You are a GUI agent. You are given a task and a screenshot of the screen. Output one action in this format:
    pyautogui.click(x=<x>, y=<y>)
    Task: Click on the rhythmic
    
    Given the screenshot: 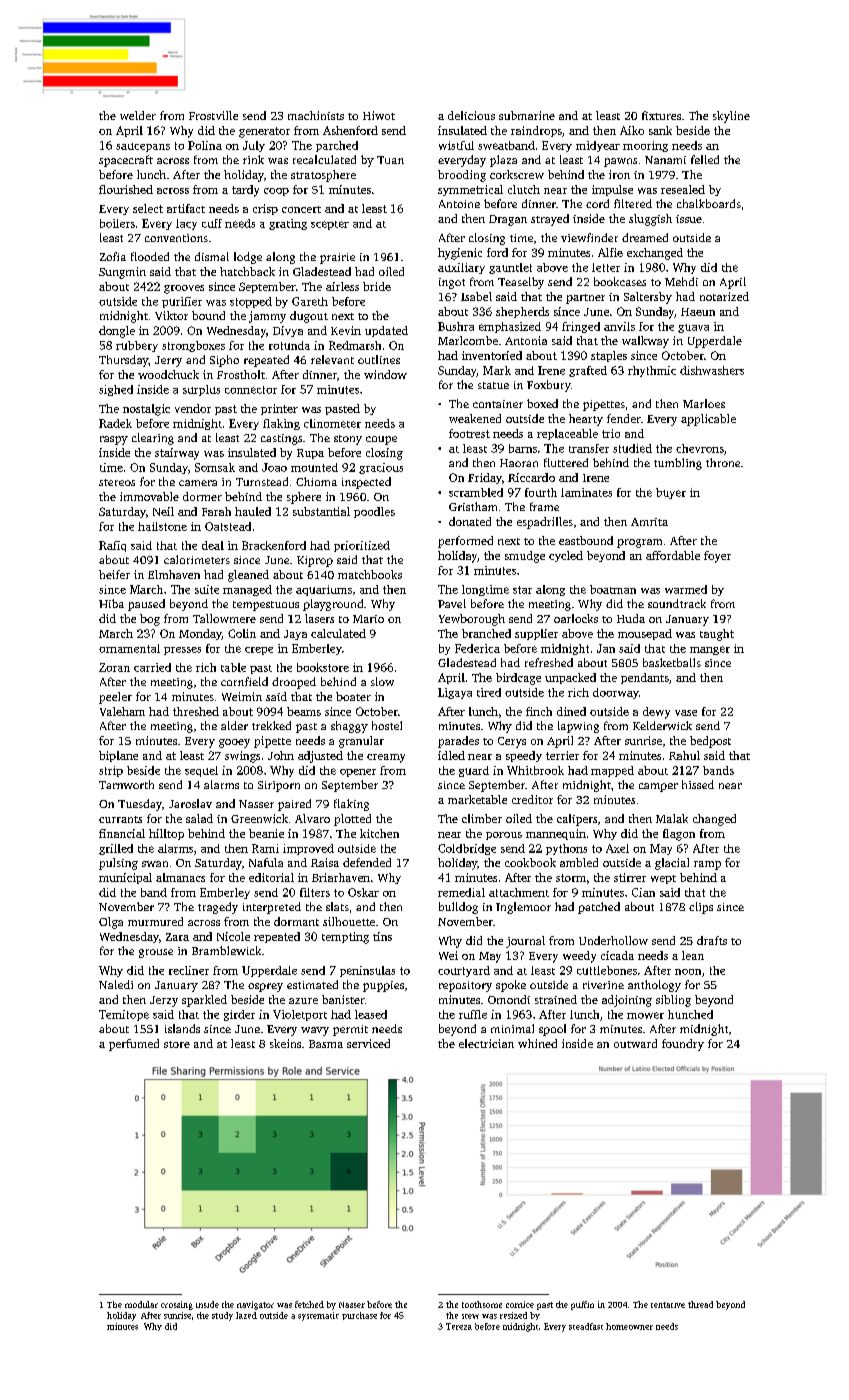 What is the action you would take?
    pyautogui.click(x=652, y=371)
